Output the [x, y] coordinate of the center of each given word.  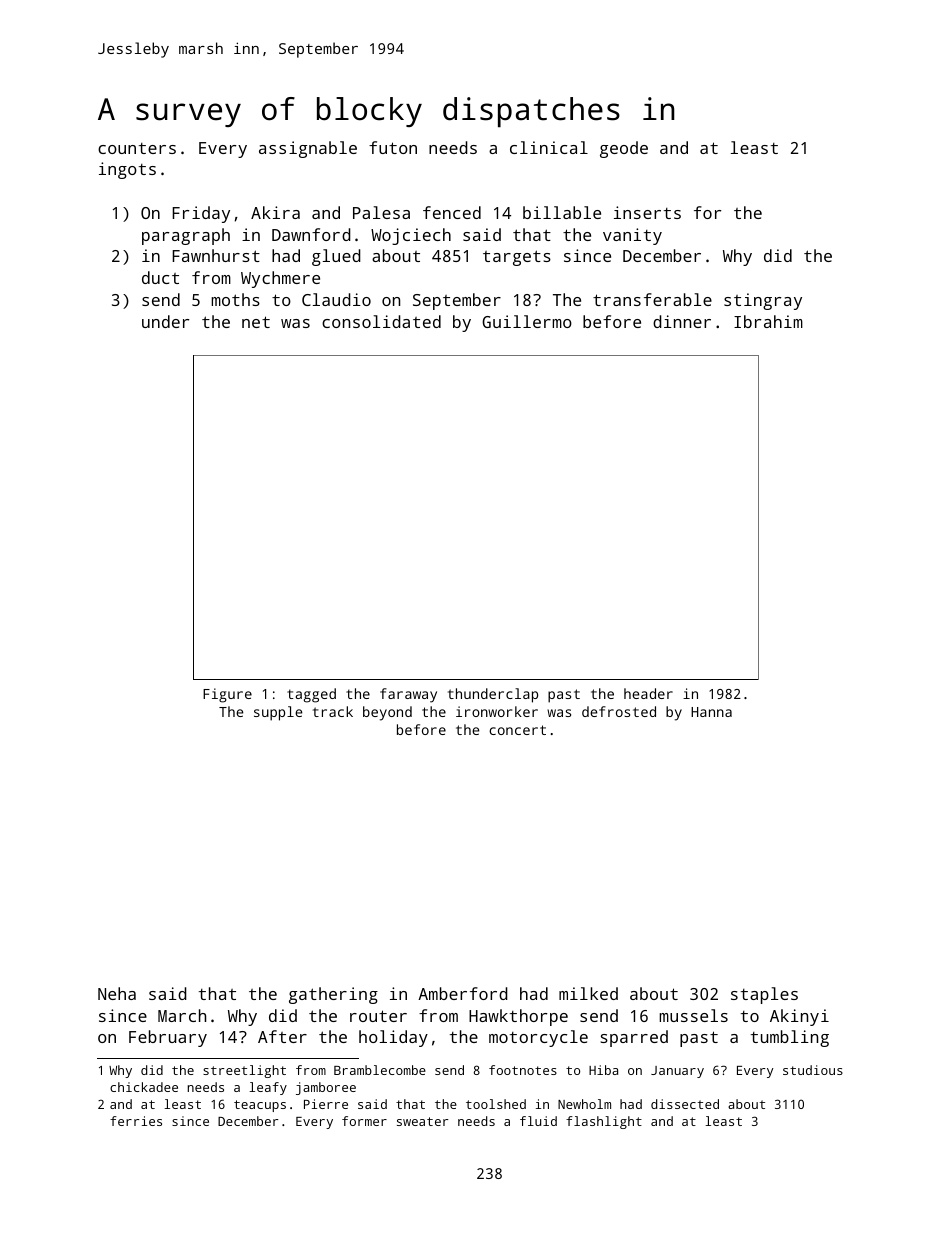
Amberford [463, 993]
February [168, 1038]
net [256, 322]
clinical [549, 147]
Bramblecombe [380, 1070]
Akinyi [799, 1017]
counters [137, 148]
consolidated [381, 321]
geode [624, 149]
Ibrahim [768, 321]
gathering [333, 995]
